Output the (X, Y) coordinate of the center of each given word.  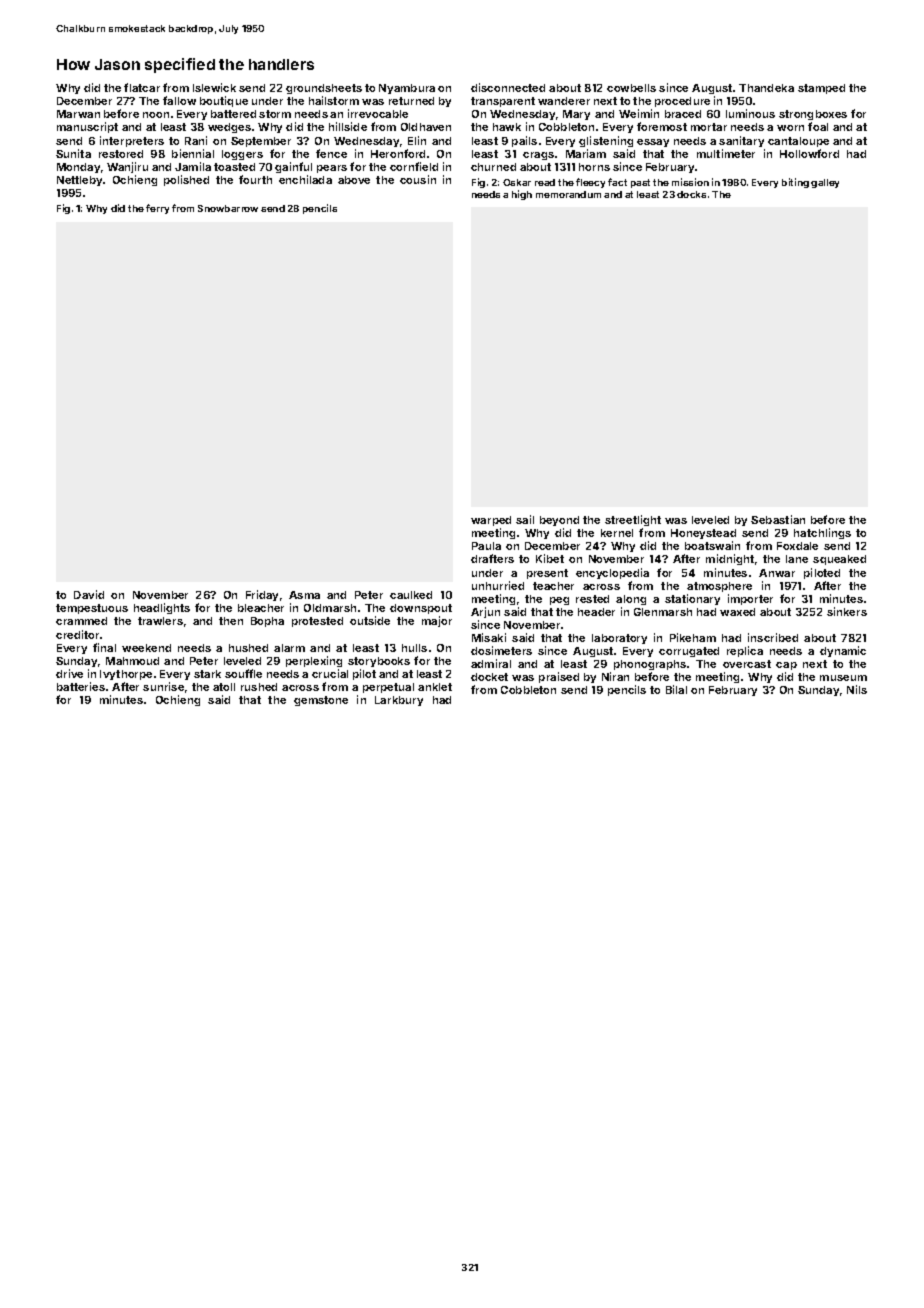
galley (825, 183)
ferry (157, 209)
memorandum (568, 194)
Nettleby (79, 181)
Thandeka (766, 88)
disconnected (508, 87)
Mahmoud (132, 661)
